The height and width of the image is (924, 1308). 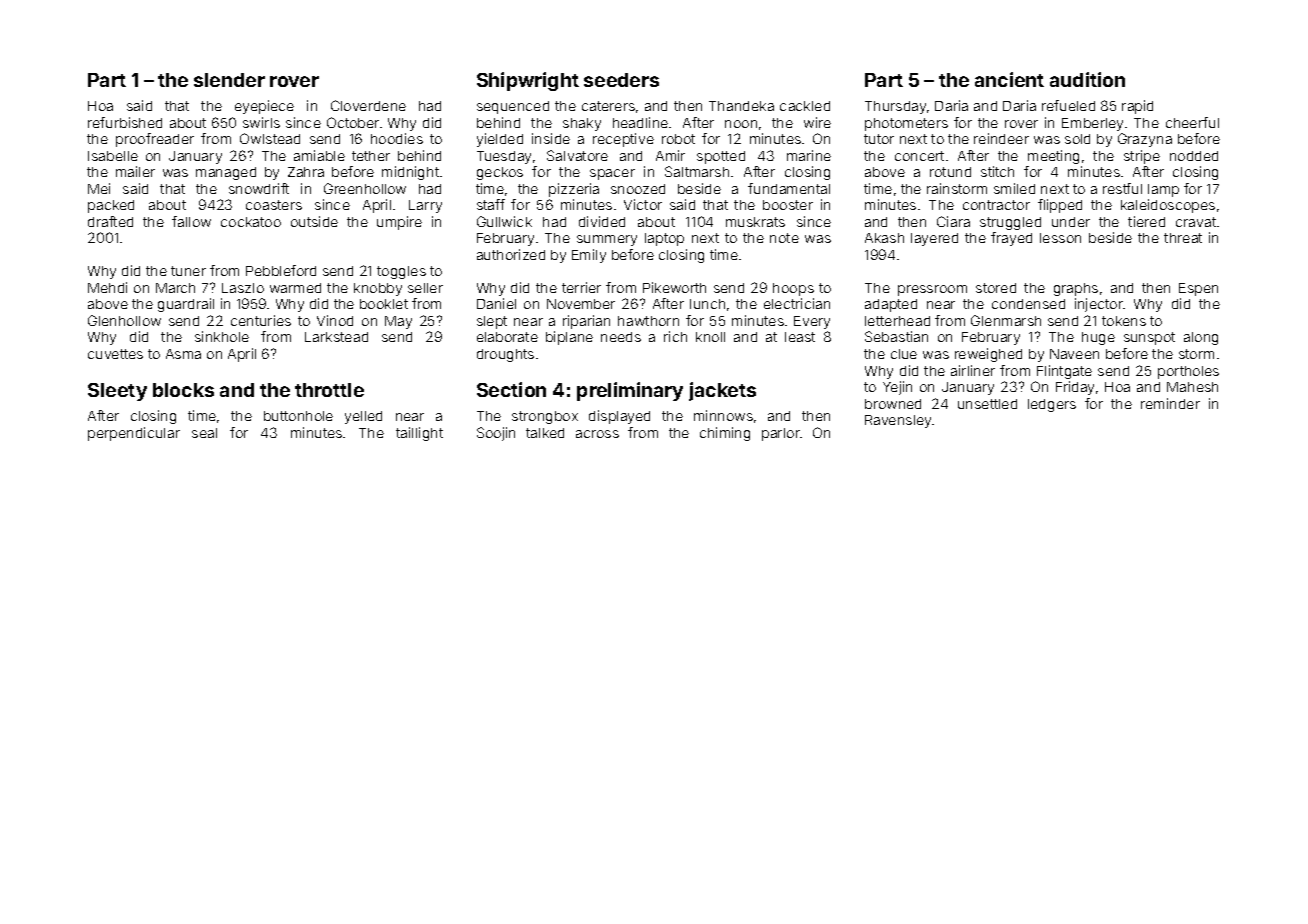 What do you see at coordinates (996, 288) in the image?
I see `stored` at bounding box center [996, 288].
